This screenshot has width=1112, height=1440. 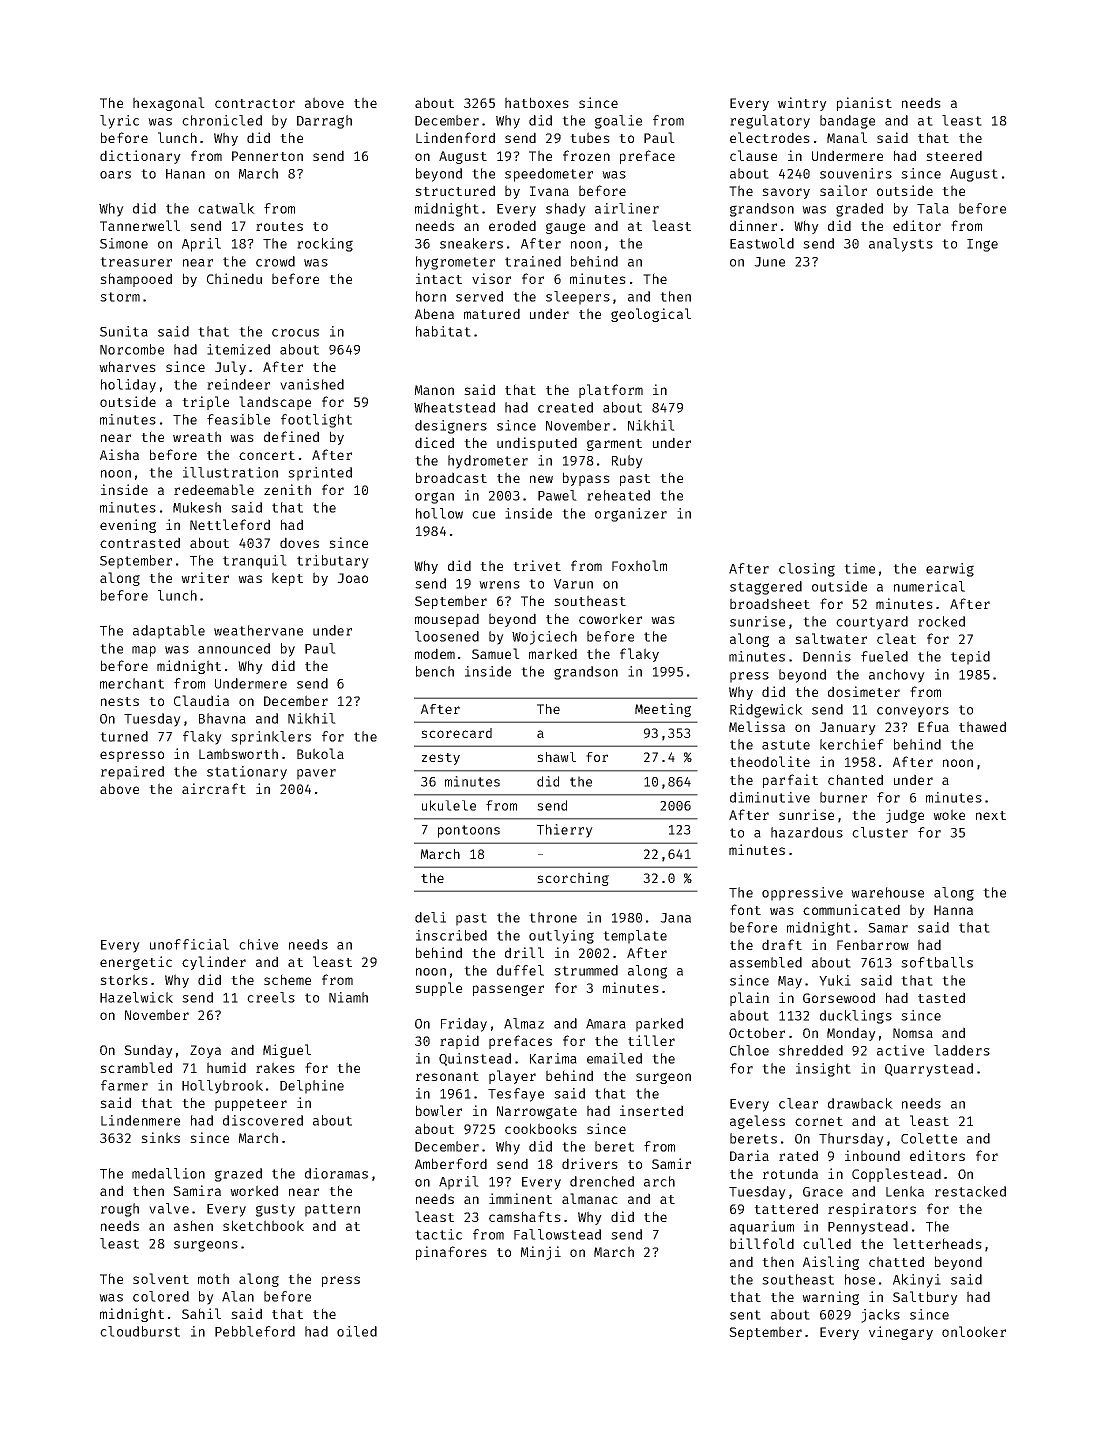 I want to click on ukulele, so click(x=449, y=805).
